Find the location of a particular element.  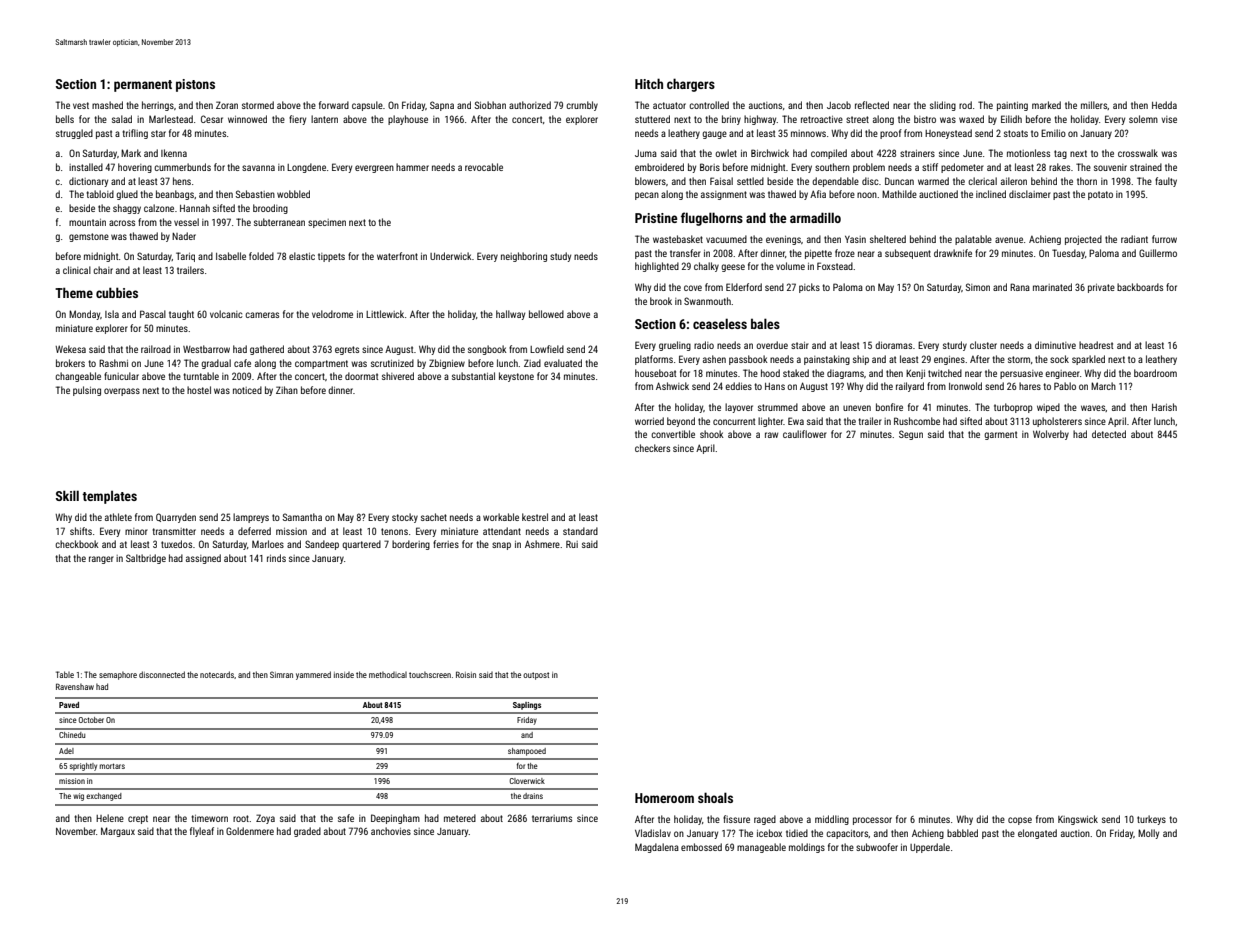

convertible is located at coordinates (673, 434).
